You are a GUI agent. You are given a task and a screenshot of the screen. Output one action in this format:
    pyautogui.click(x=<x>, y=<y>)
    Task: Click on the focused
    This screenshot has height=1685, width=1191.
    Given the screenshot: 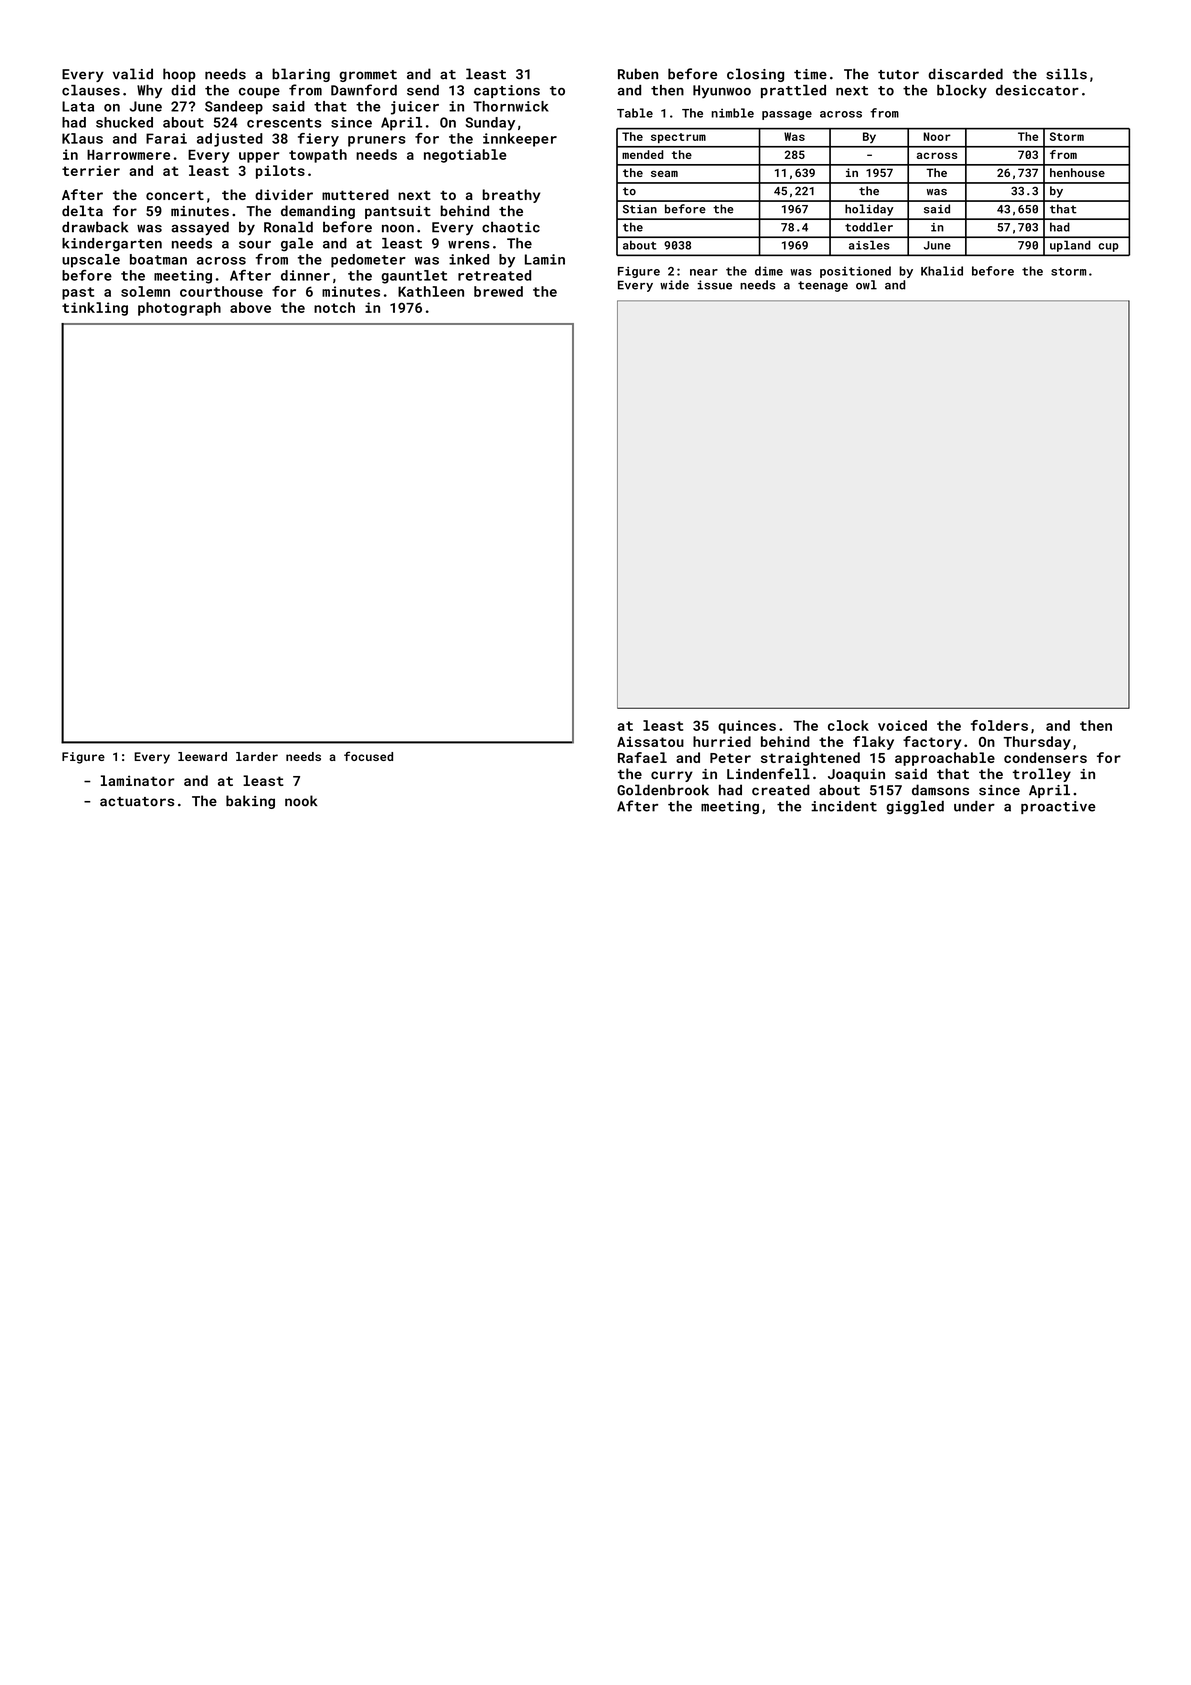 What is the action you would take?
    pyautogui.click(x=368, y=756)
